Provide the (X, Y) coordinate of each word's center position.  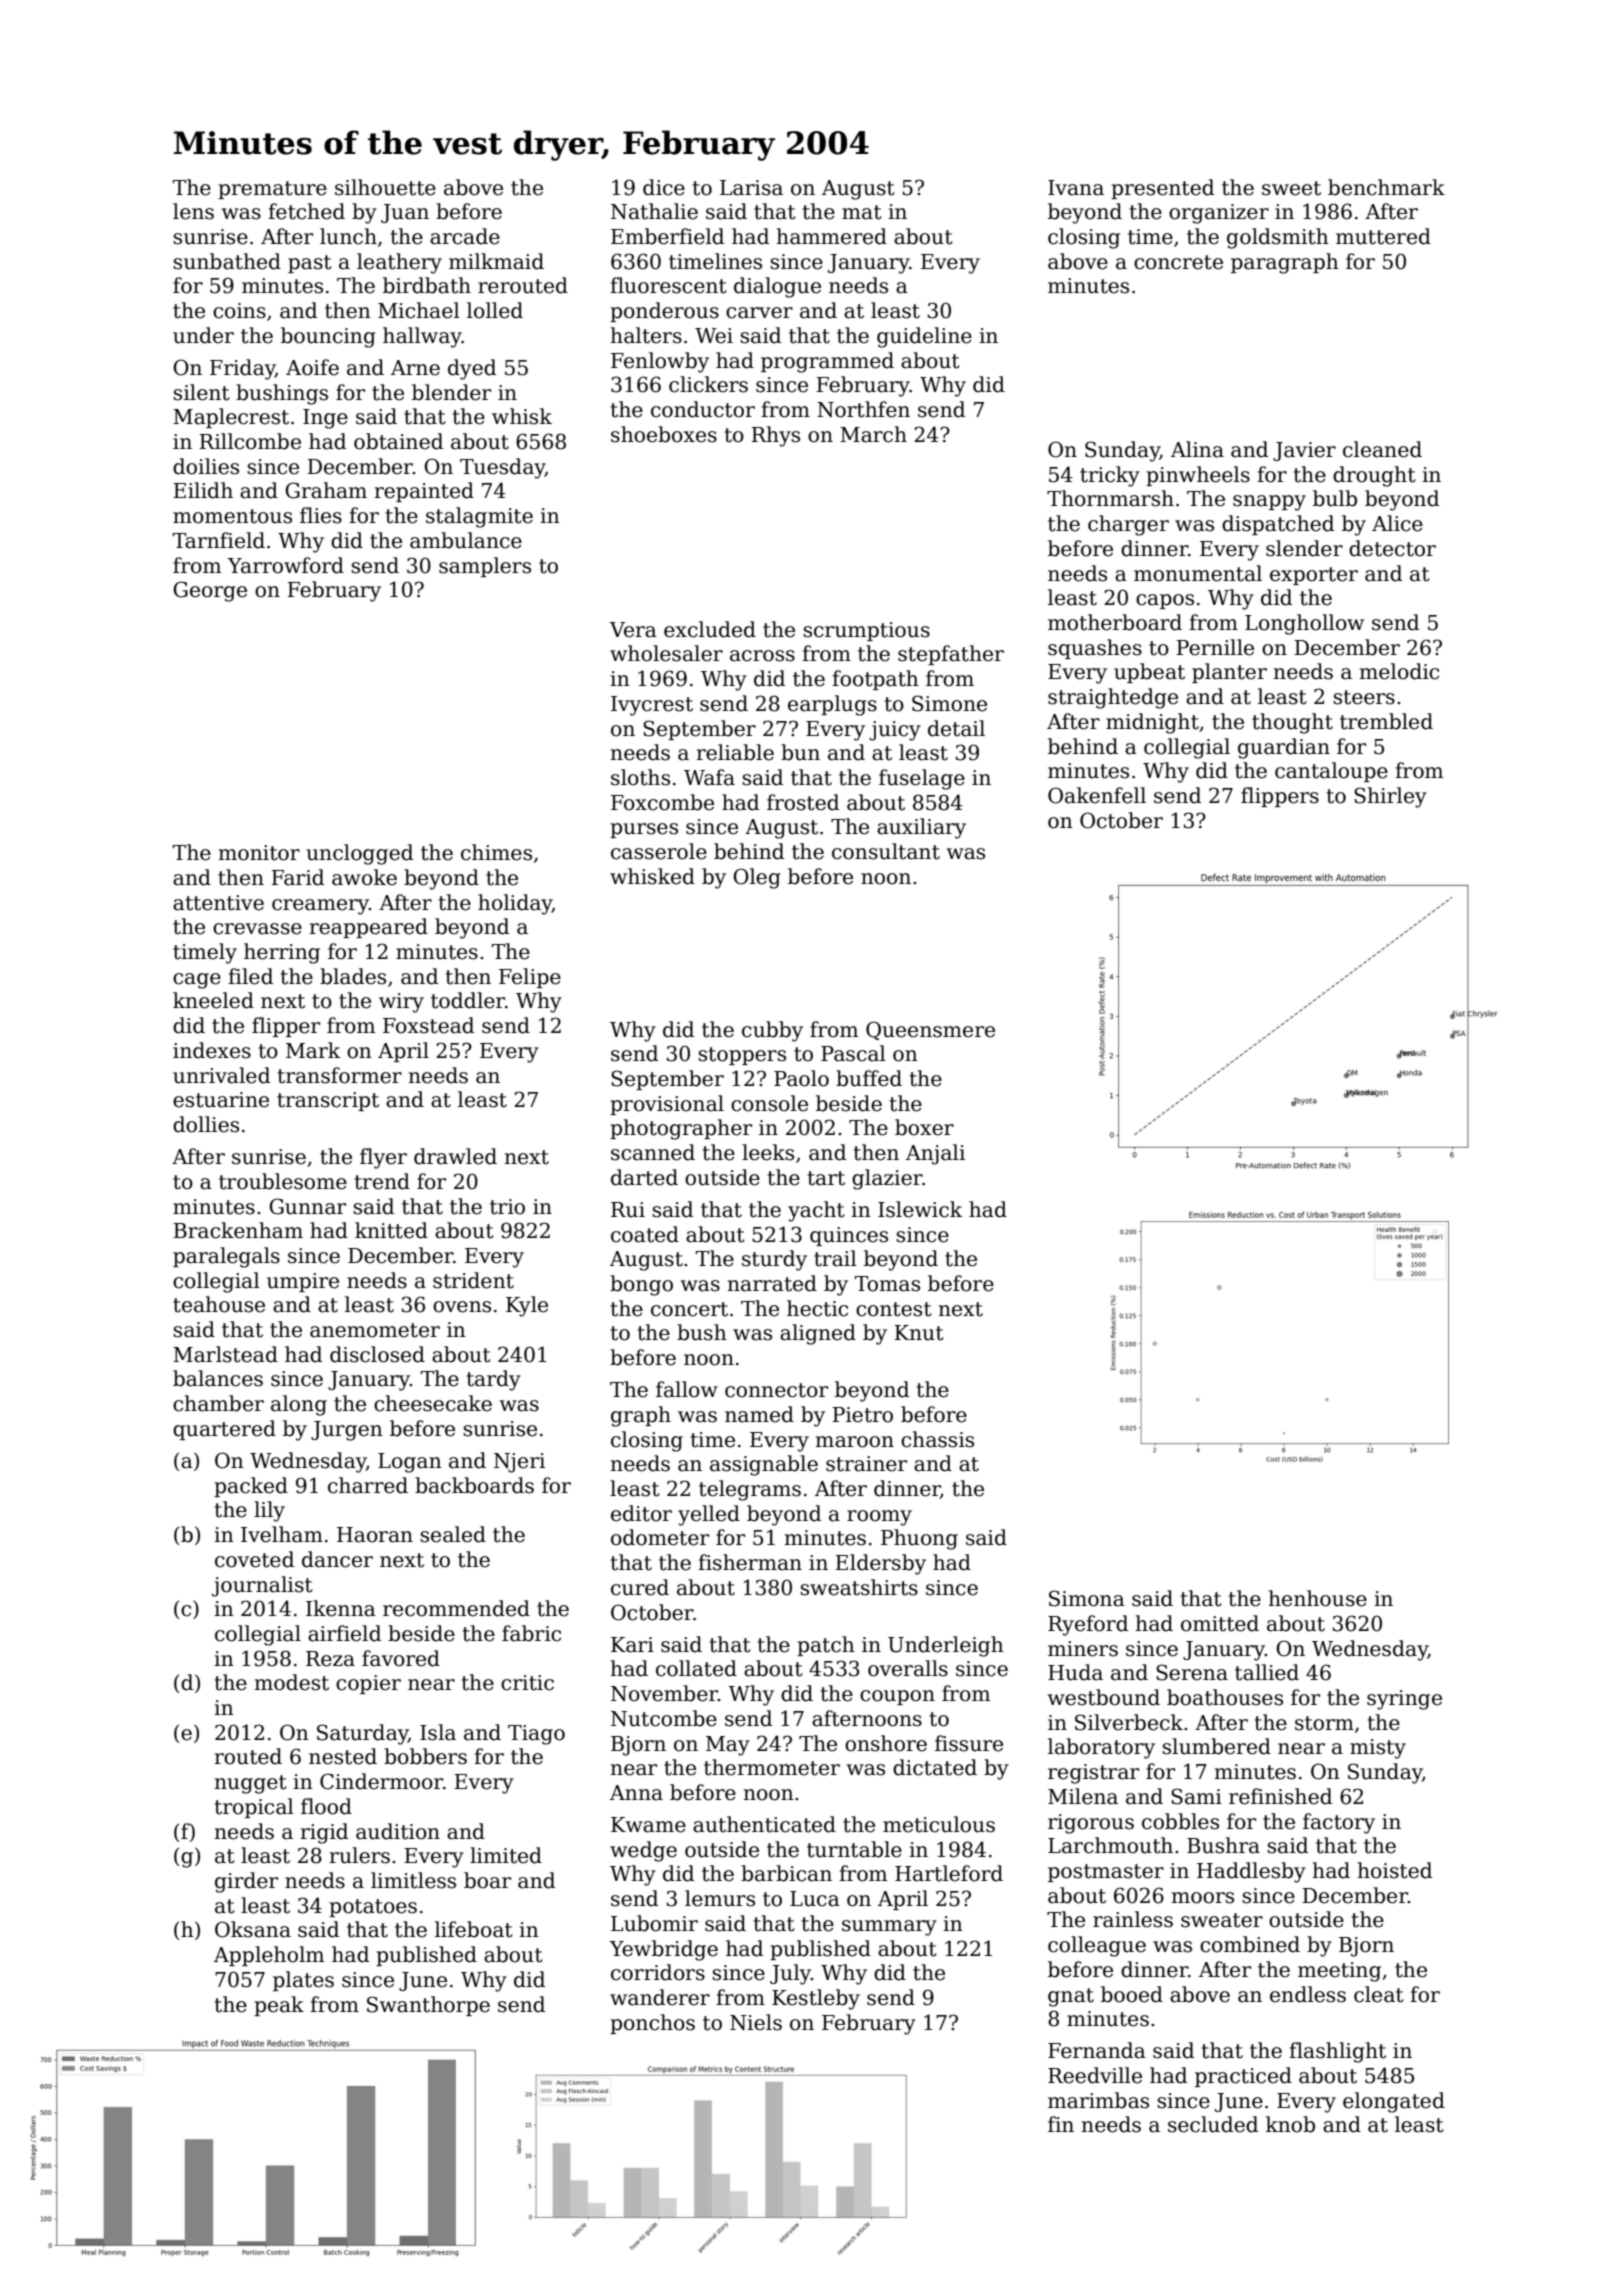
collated (696, 1668)
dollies (206, 1124)
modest (292, 1682)
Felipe (530, 978)
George (210, 591)
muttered (1383, 236)
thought (1292, 723)
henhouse (1318, 1598)
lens (193, 211)
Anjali (935, 1154)
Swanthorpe (428, 2006)
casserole (659, 851)
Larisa (751, 188)
